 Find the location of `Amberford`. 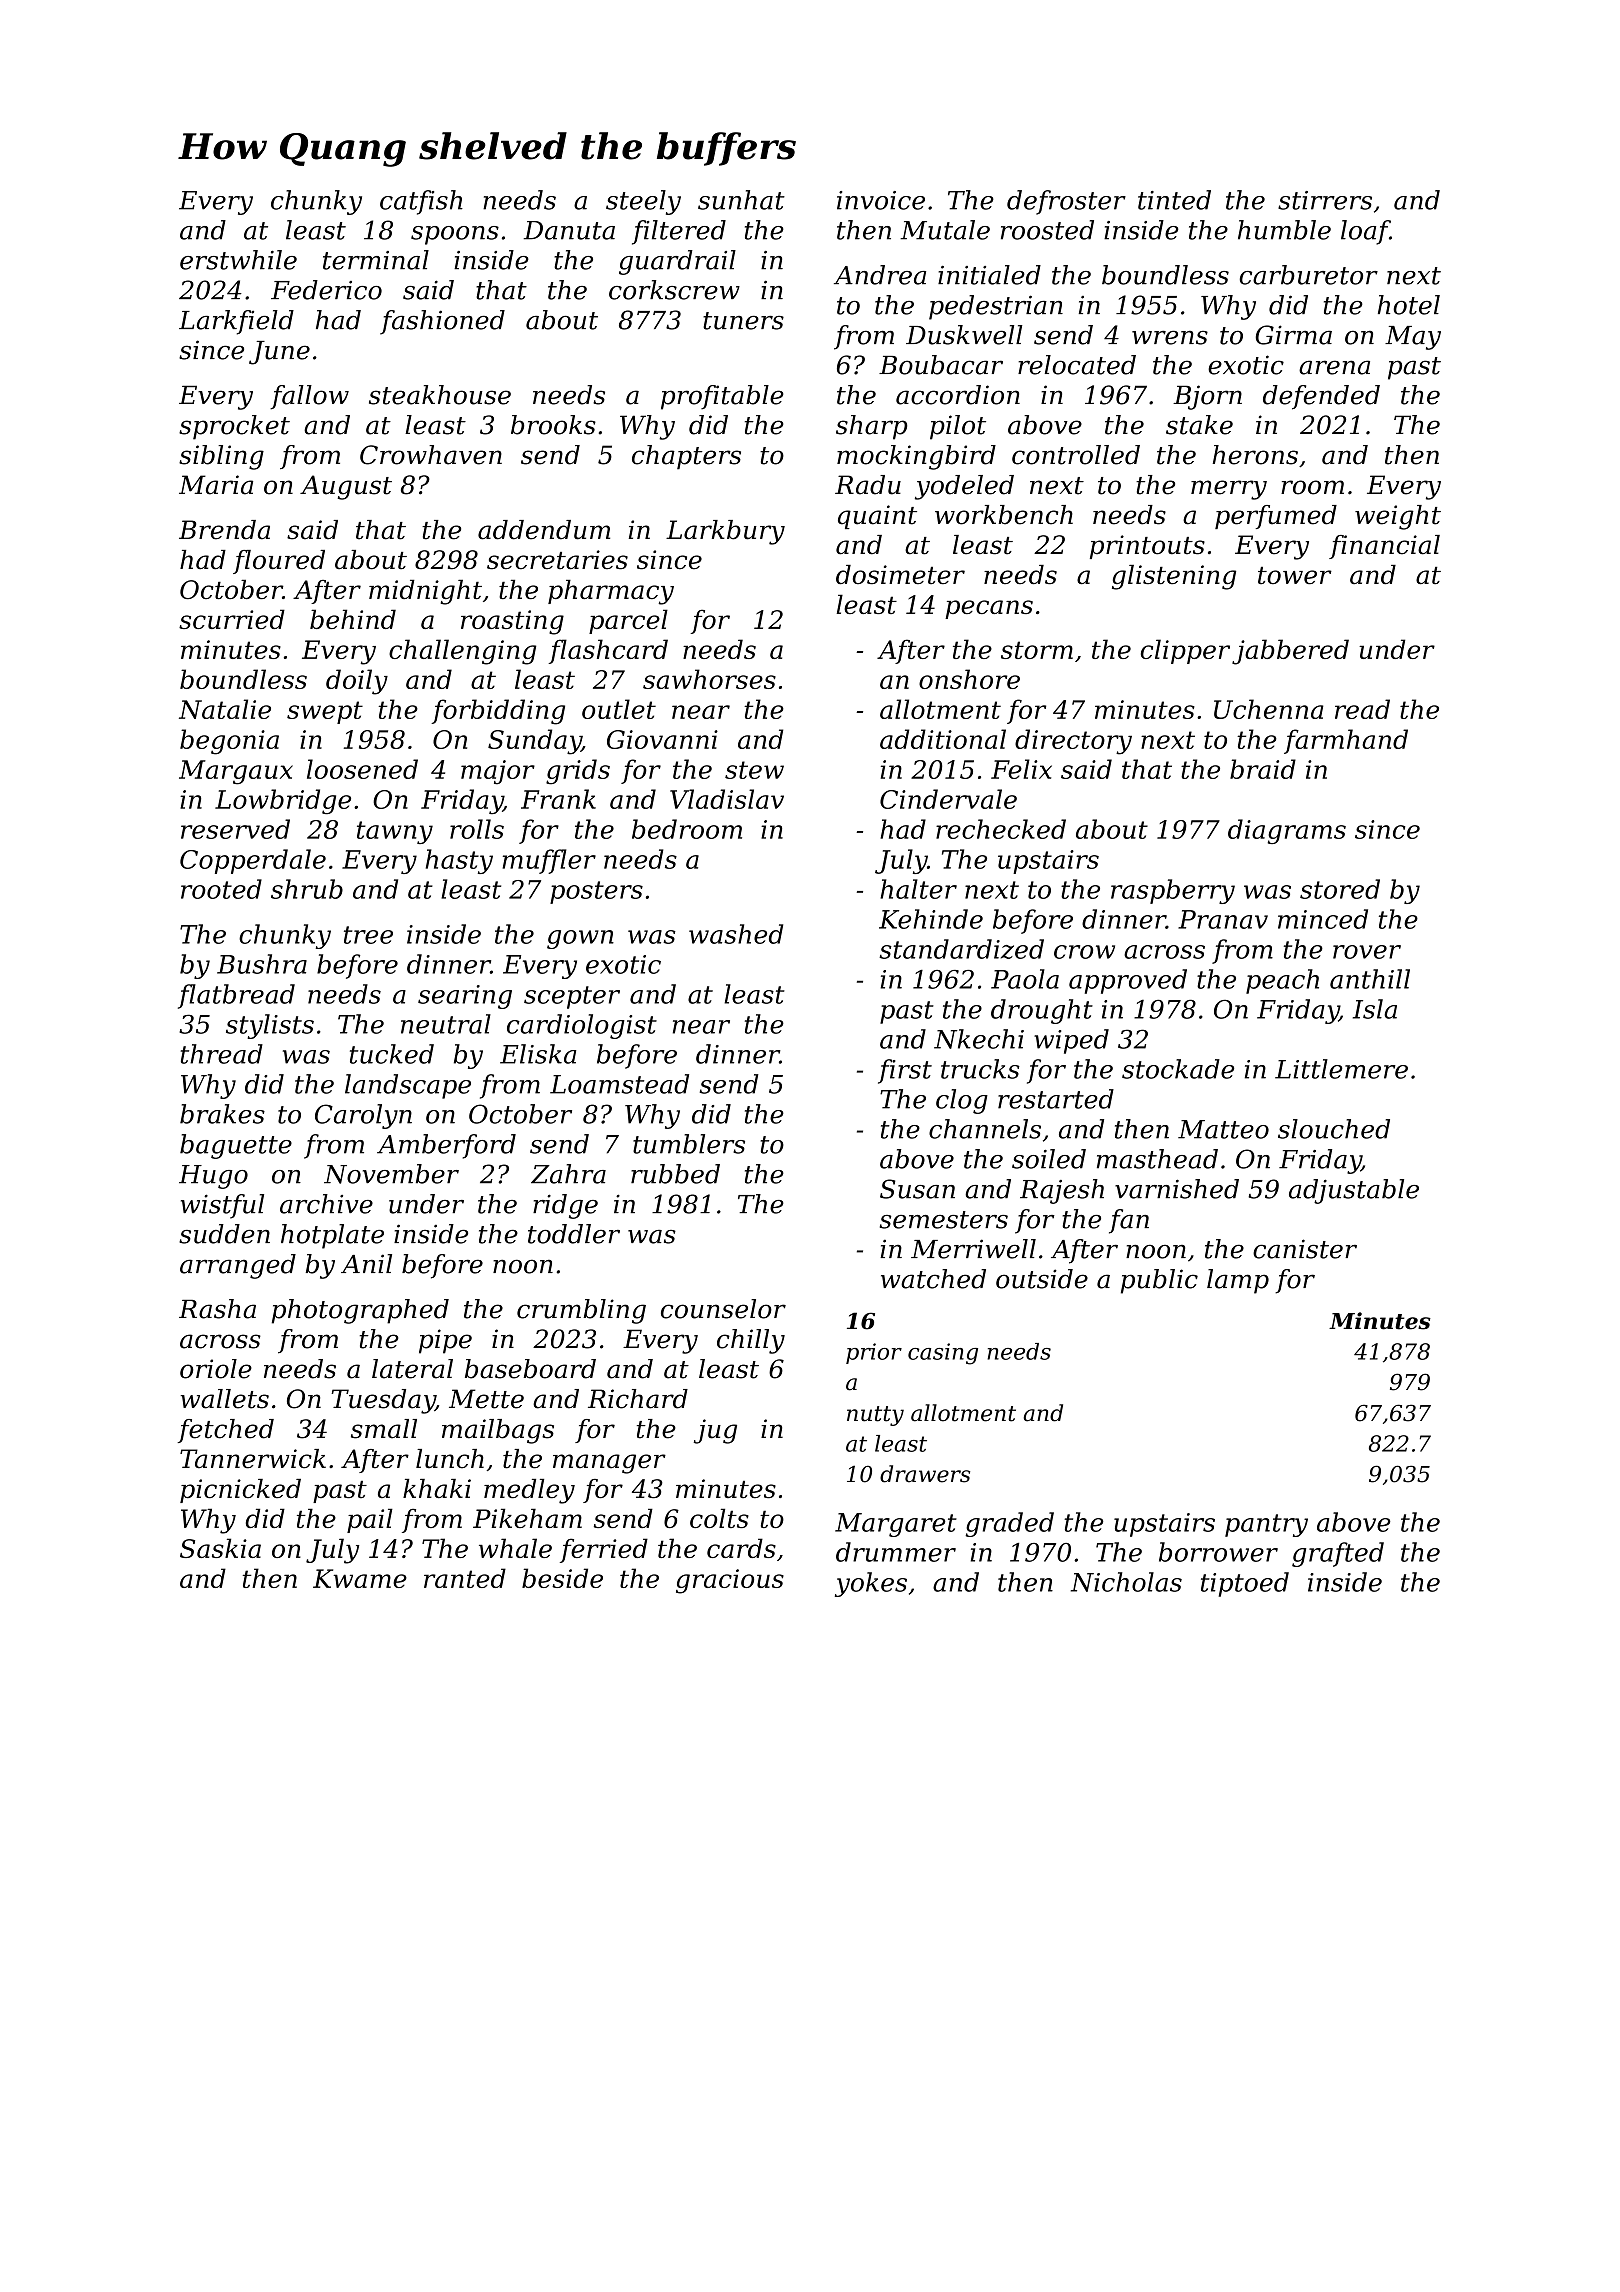

Amberford is located at coordinates (446, 1146).
